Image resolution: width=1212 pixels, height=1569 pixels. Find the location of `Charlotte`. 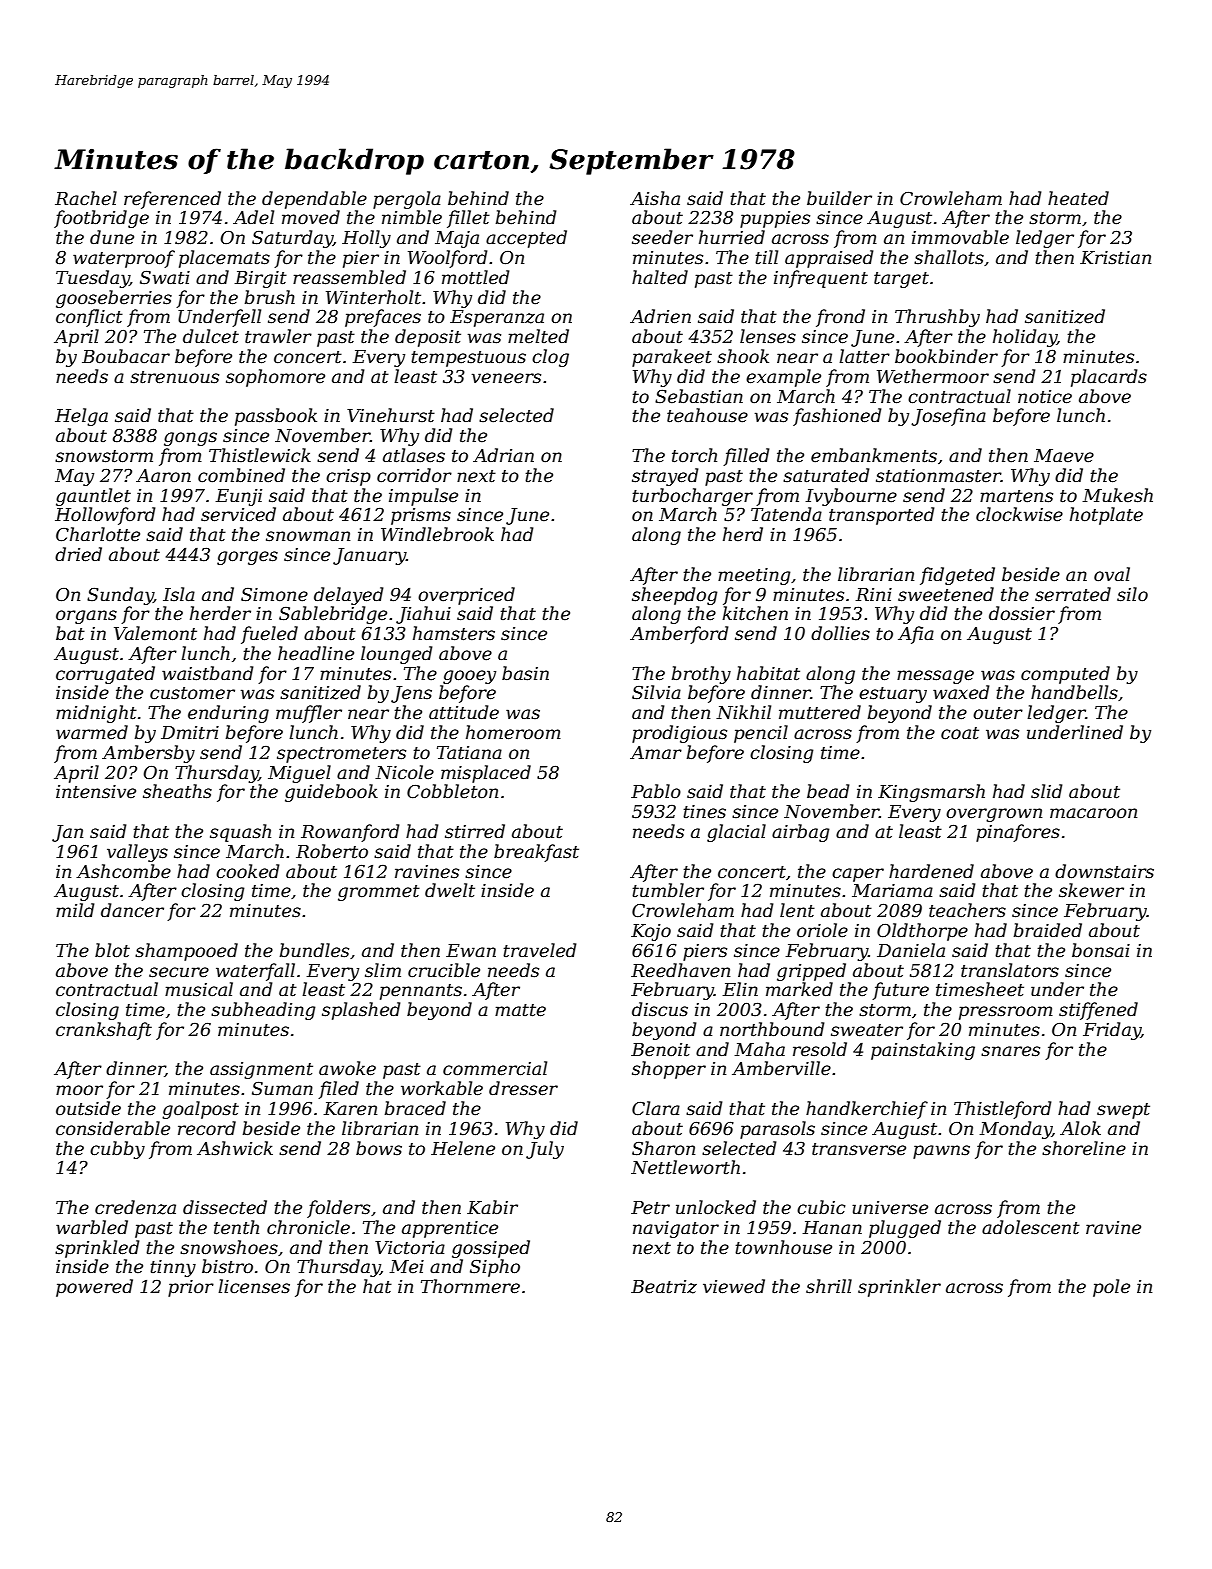

Charlotte is located at coordinates (98, 534).
